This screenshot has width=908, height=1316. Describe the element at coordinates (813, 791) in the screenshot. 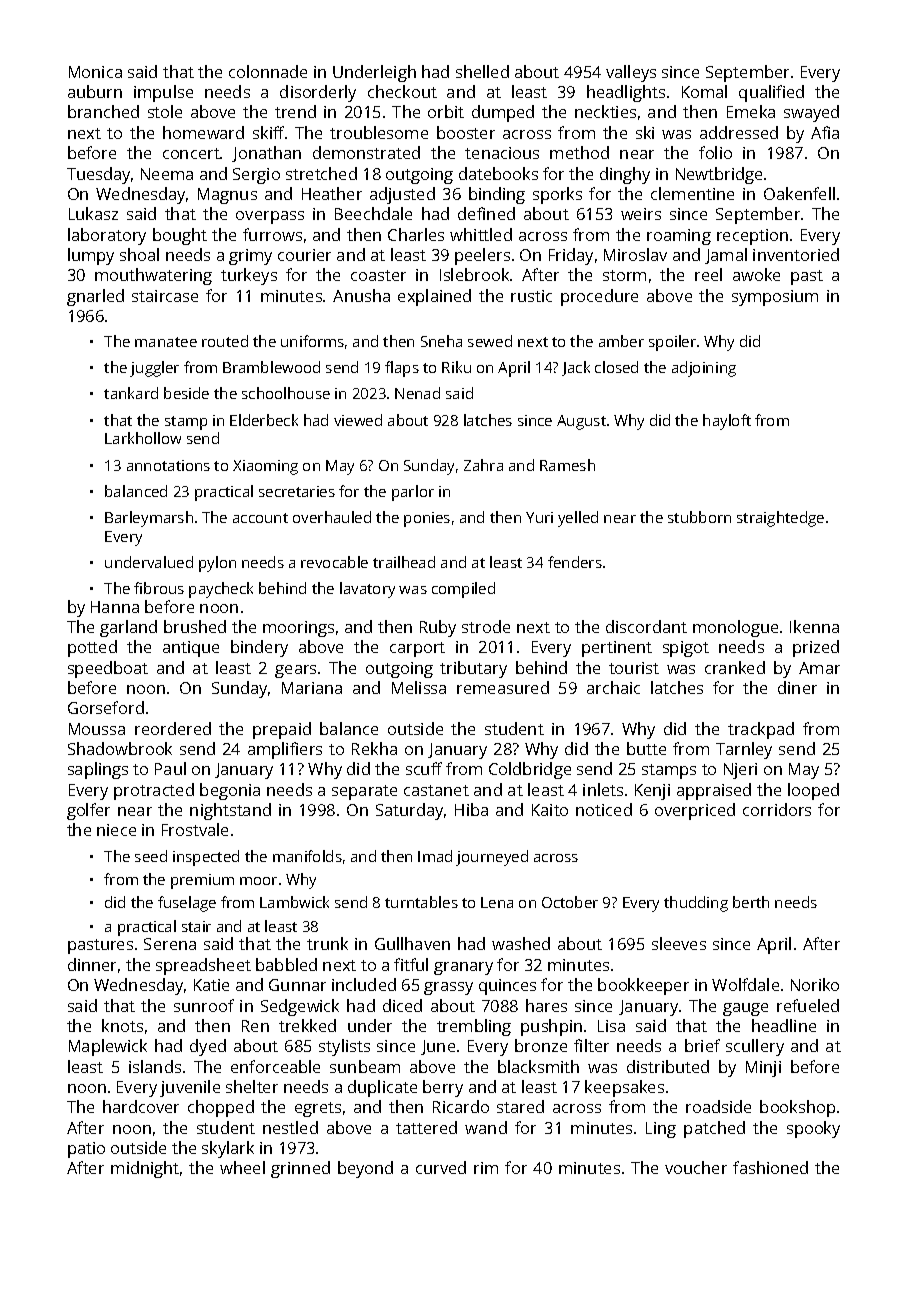

I see `looped` at that location.
